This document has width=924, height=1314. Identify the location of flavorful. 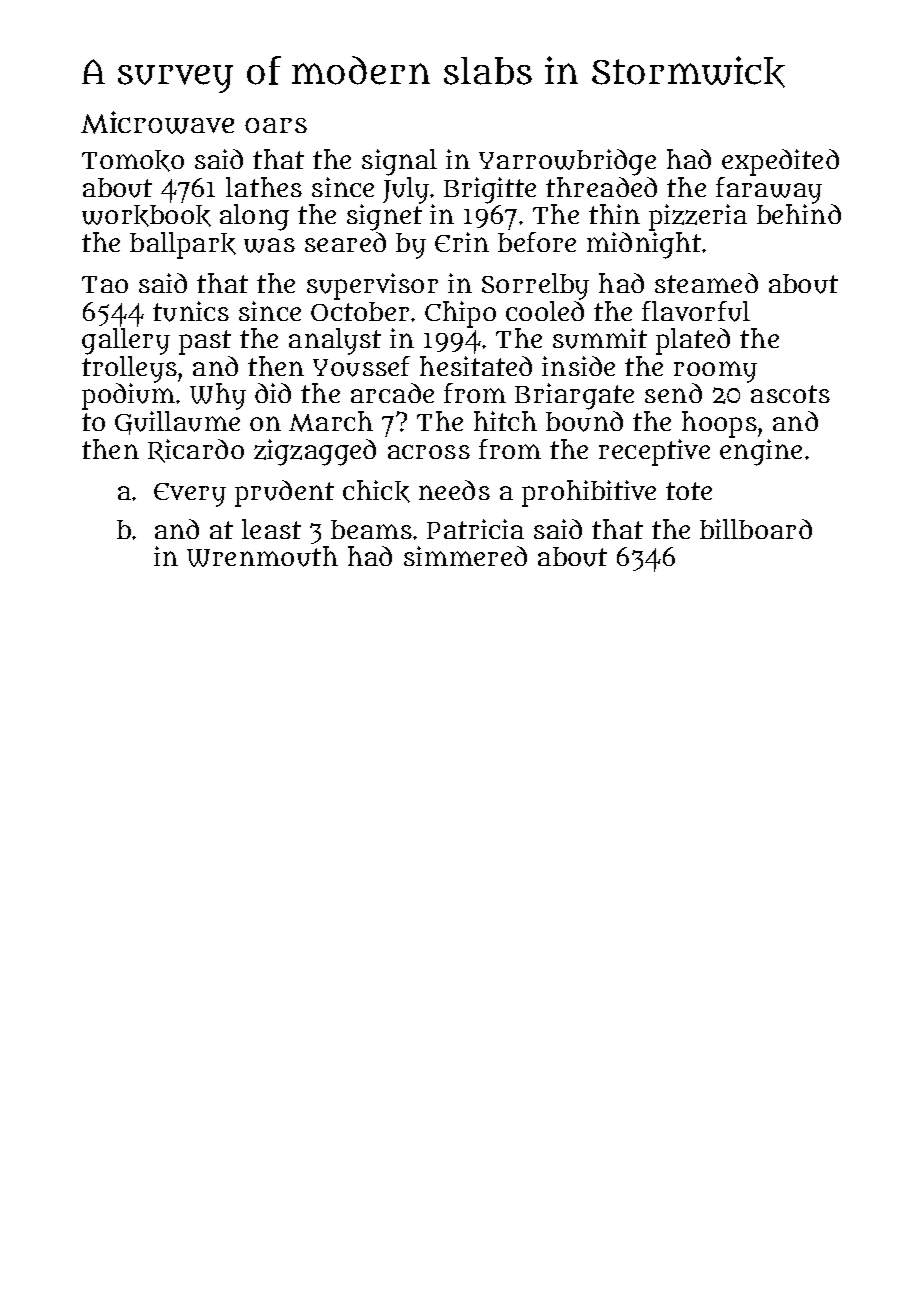
(696, 311).
